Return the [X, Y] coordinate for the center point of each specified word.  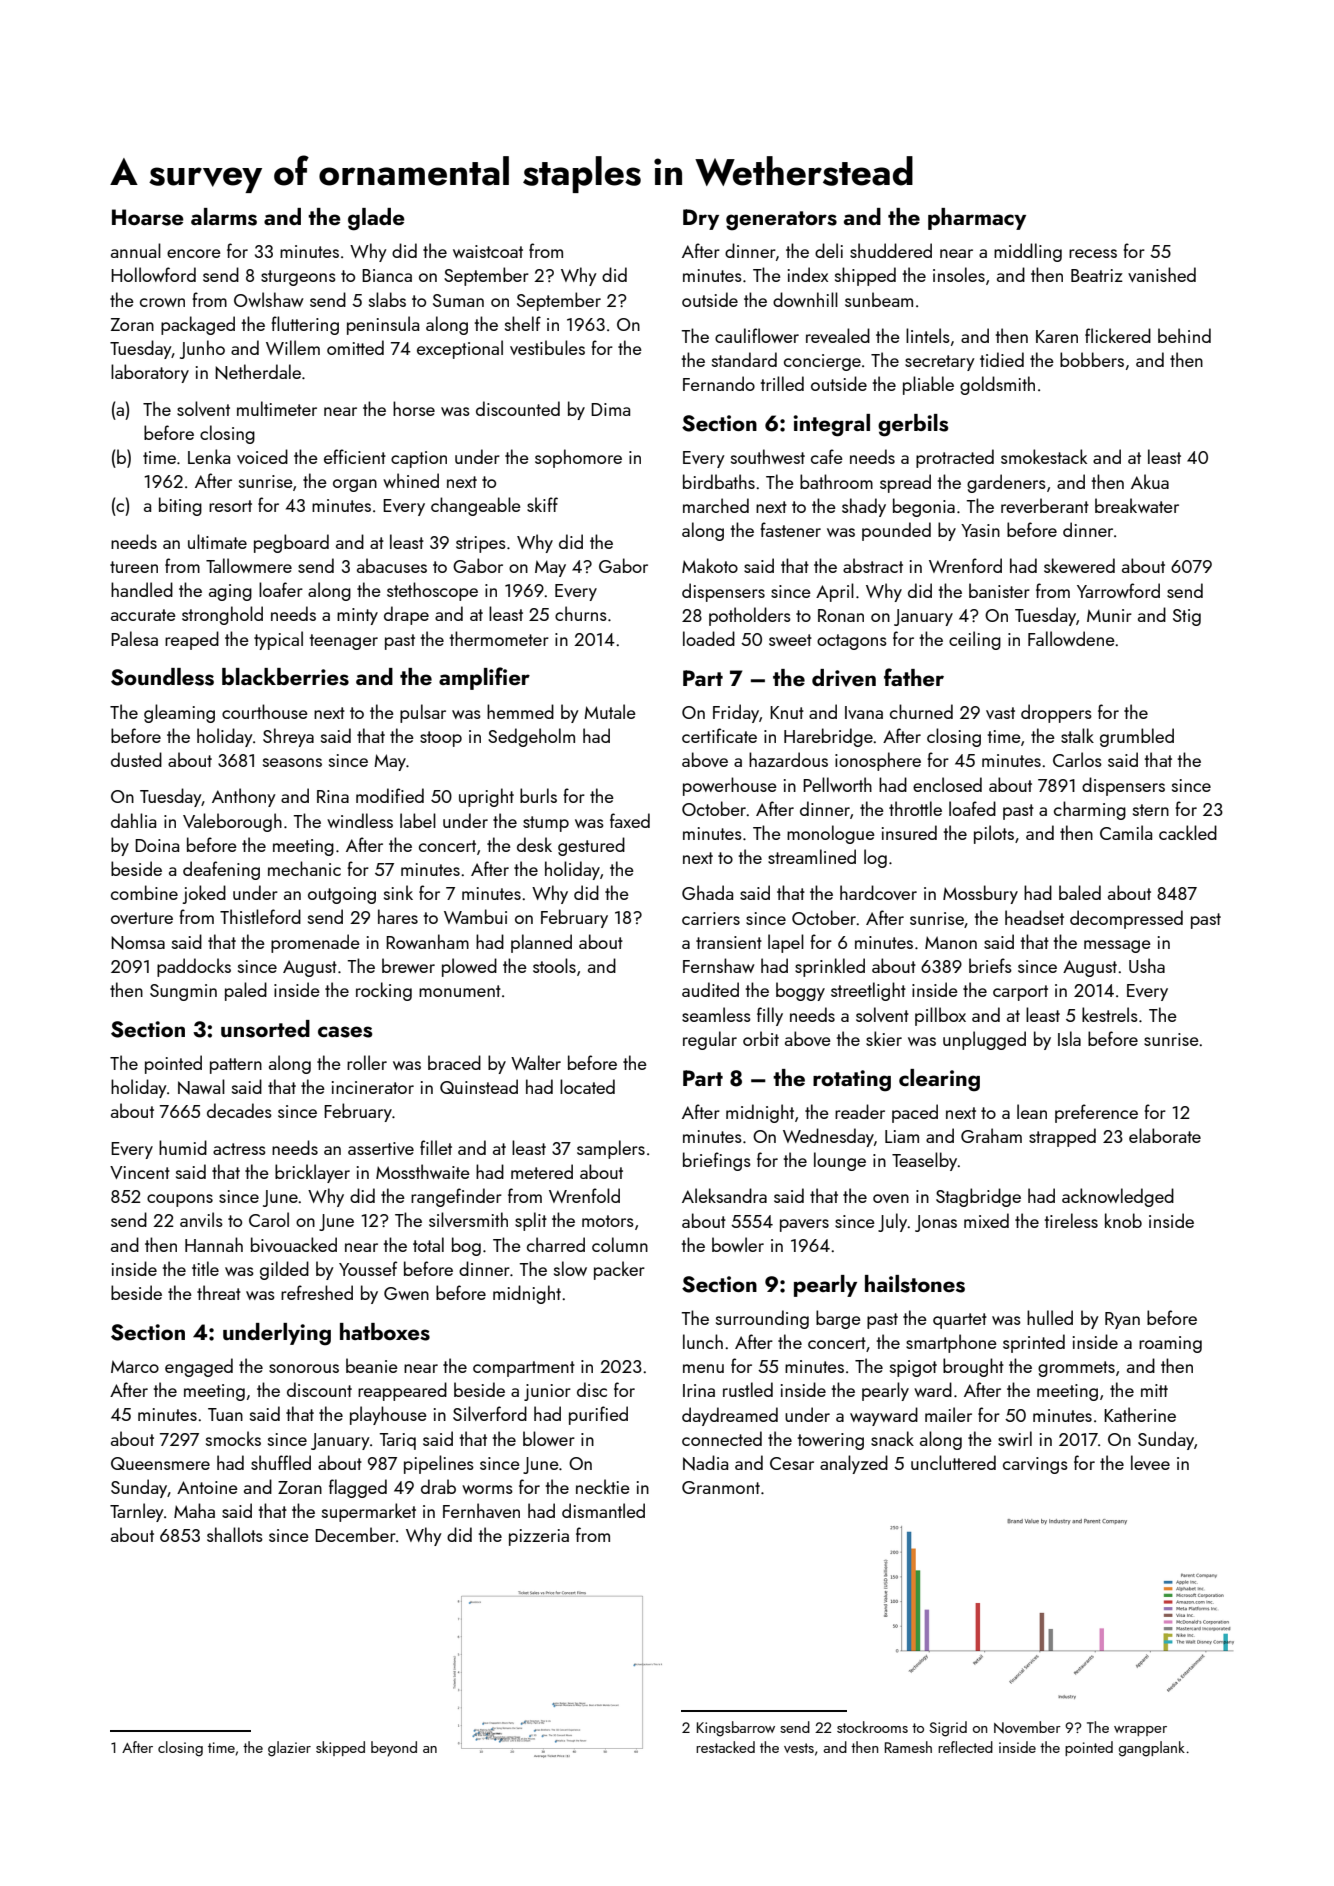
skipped [340, 1748]
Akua [1150, 481]
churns [581, 613]
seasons [292, 762]
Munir [1109, 615]
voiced [262, 456]
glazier [289, 1749]
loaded [709, 638]
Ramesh [908, 1747]
